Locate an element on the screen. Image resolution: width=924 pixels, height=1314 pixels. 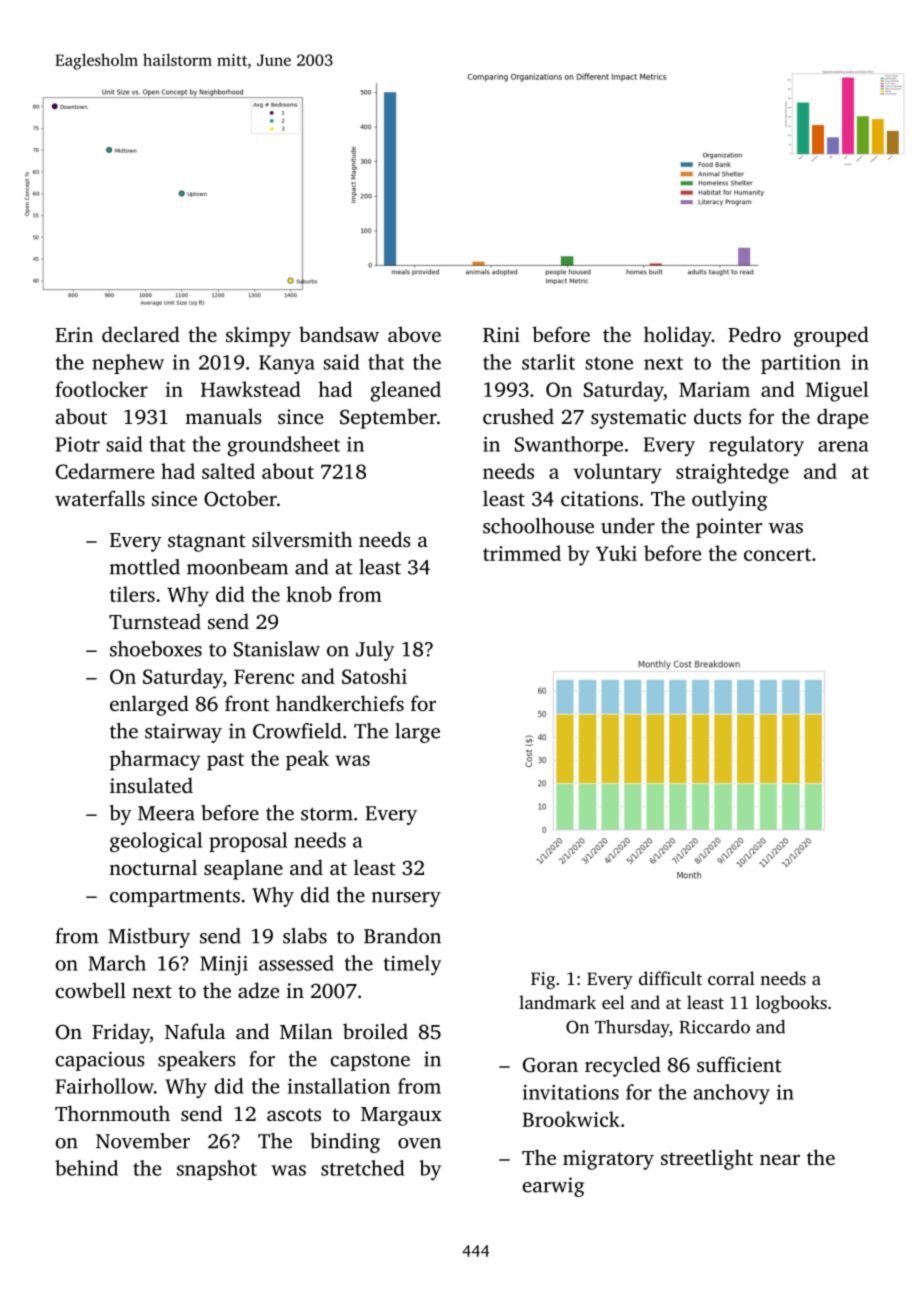
nursery is located at coordinates (406, 899).
